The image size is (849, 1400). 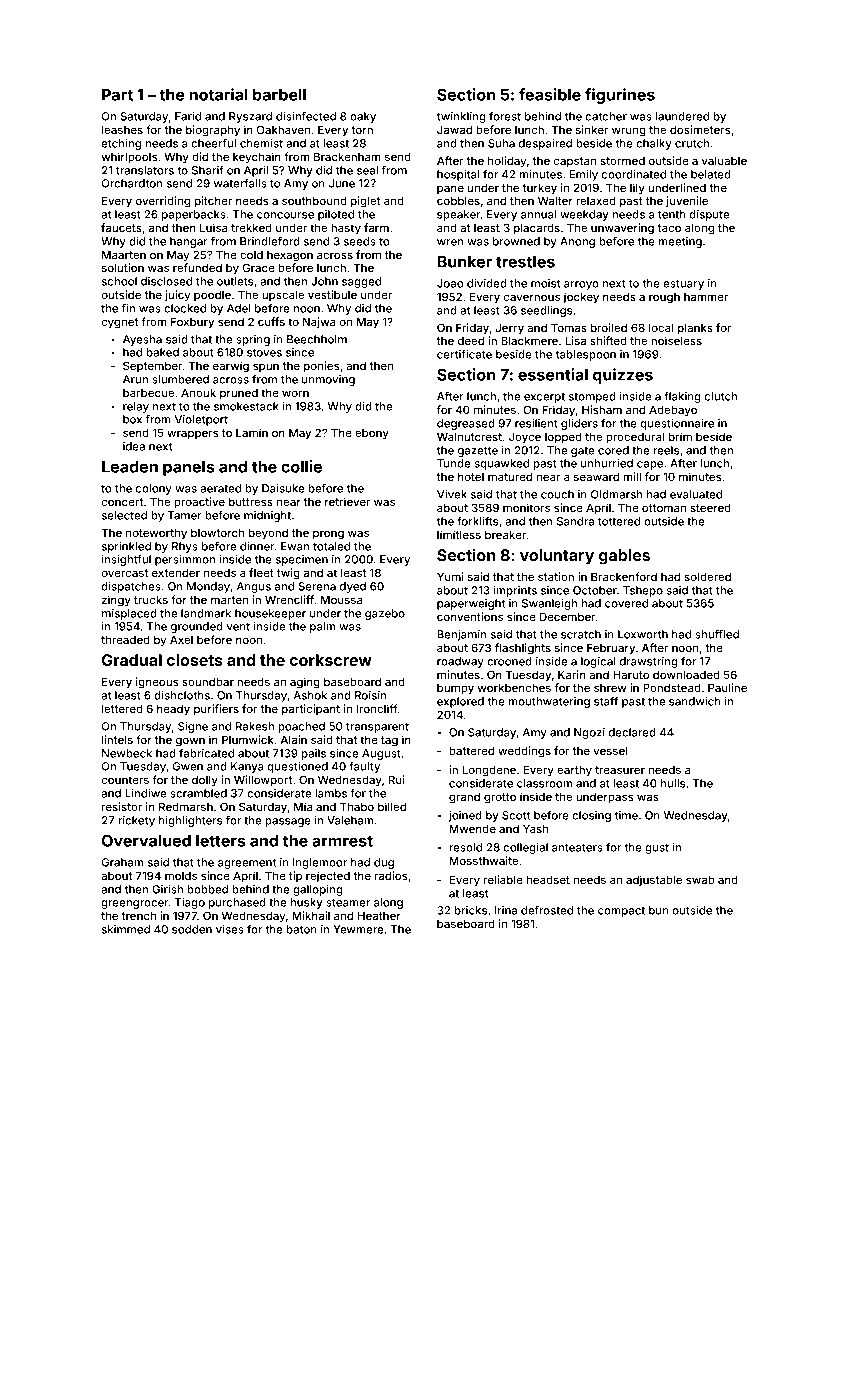 What do you see at coordinates (506, 910) in the image?
I see `Irina` at bounding box center [506, 910].
